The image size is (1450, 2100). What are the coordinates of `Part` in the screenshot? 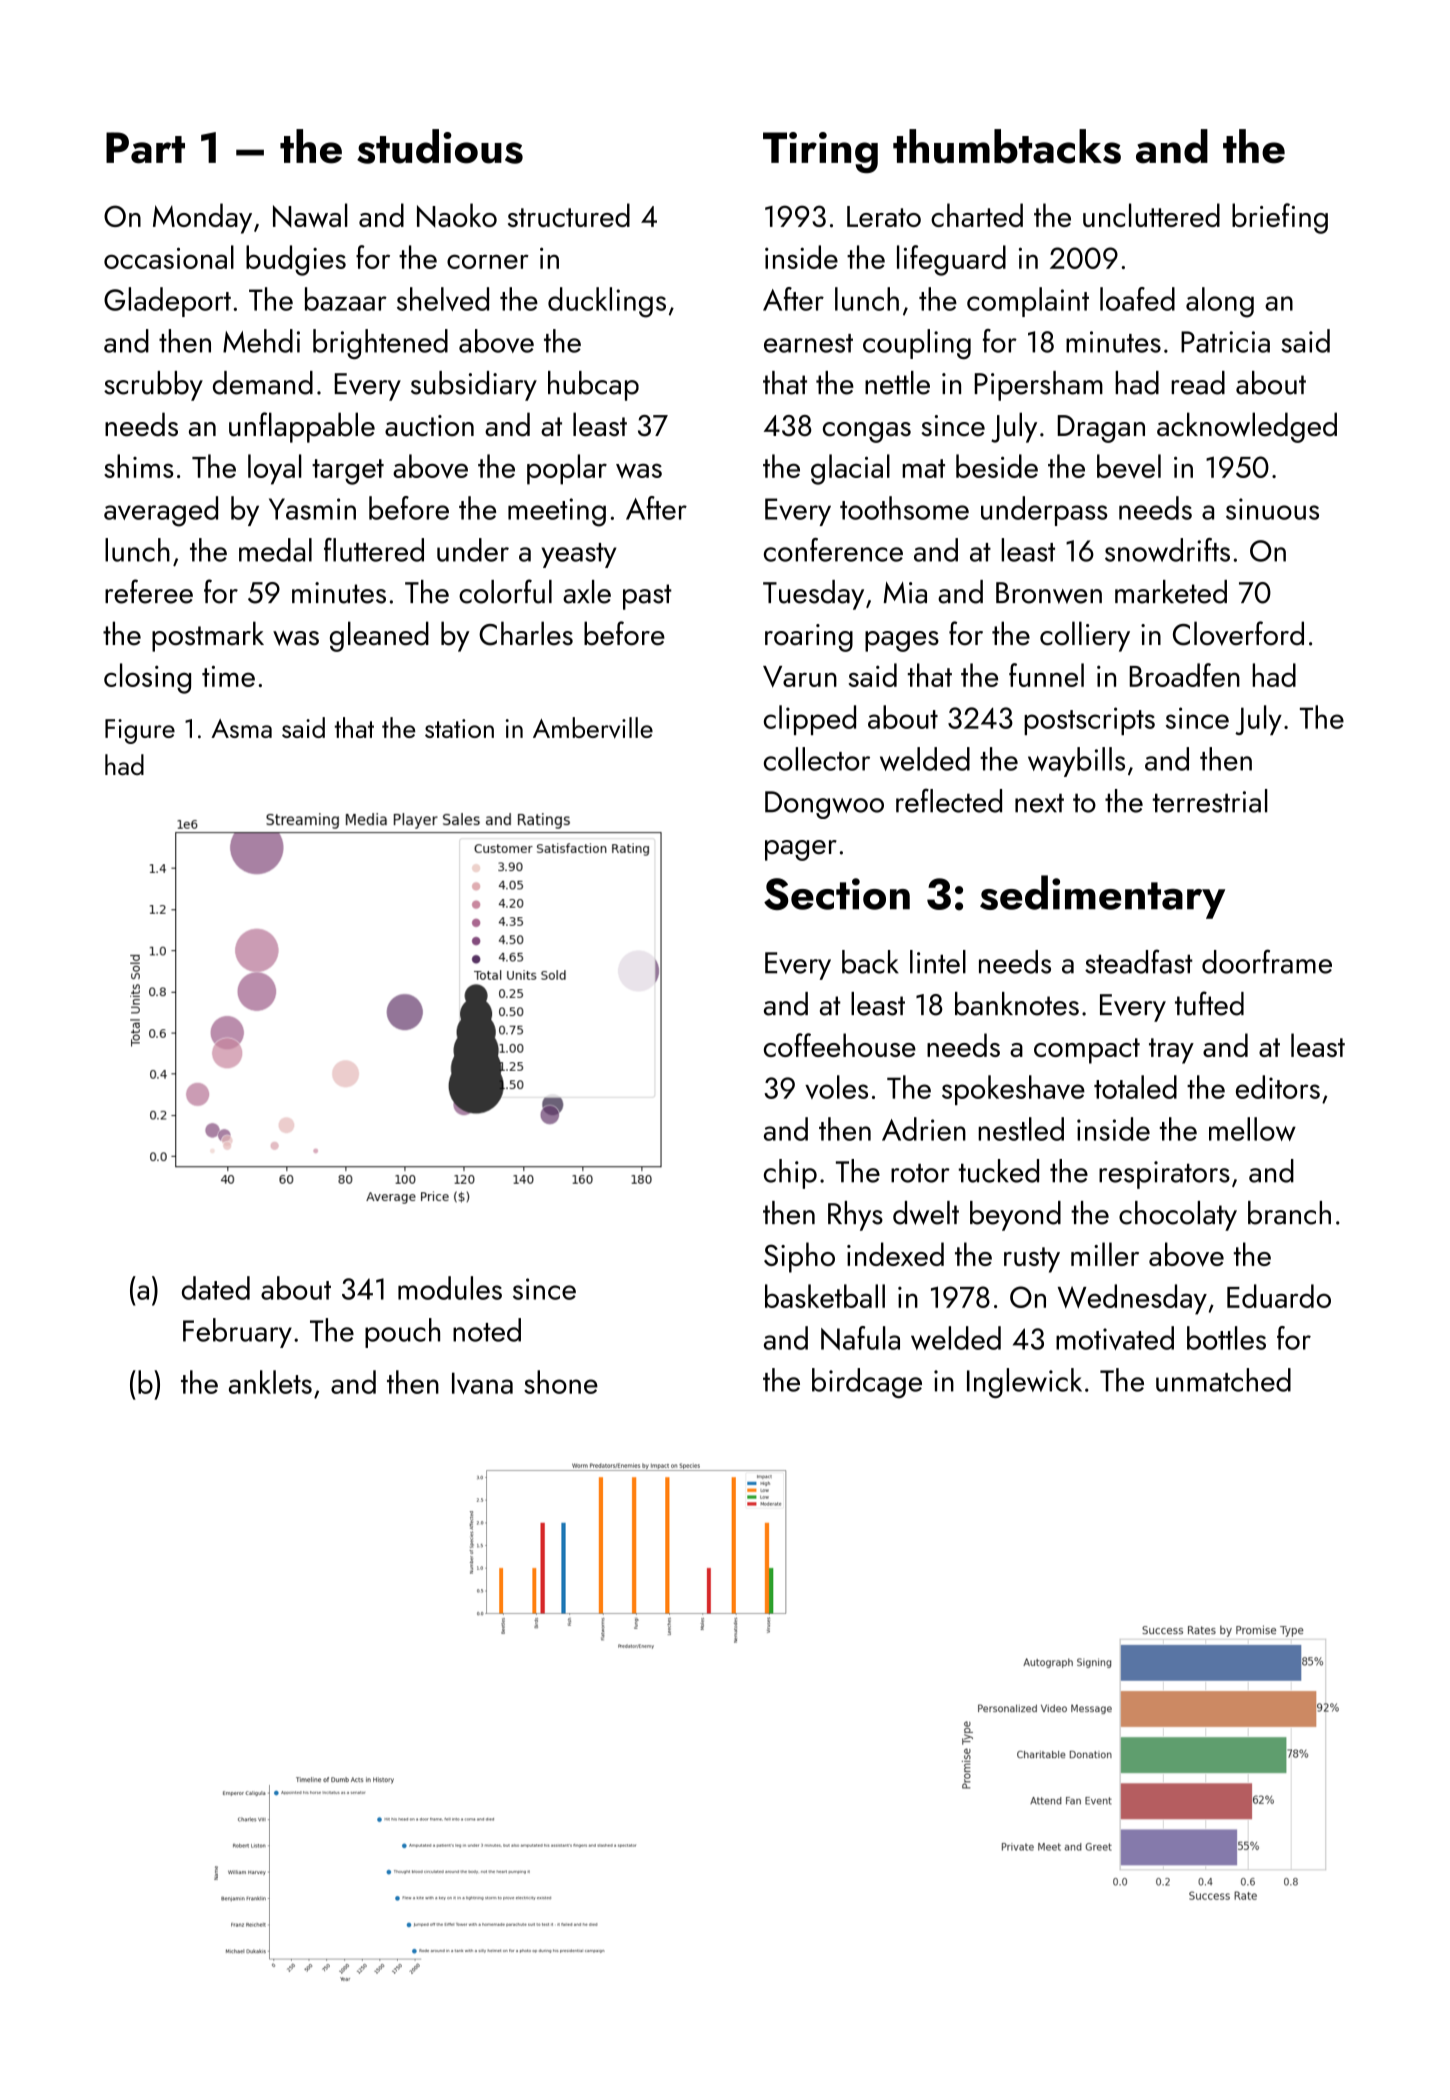 It's located at (145, 148).
